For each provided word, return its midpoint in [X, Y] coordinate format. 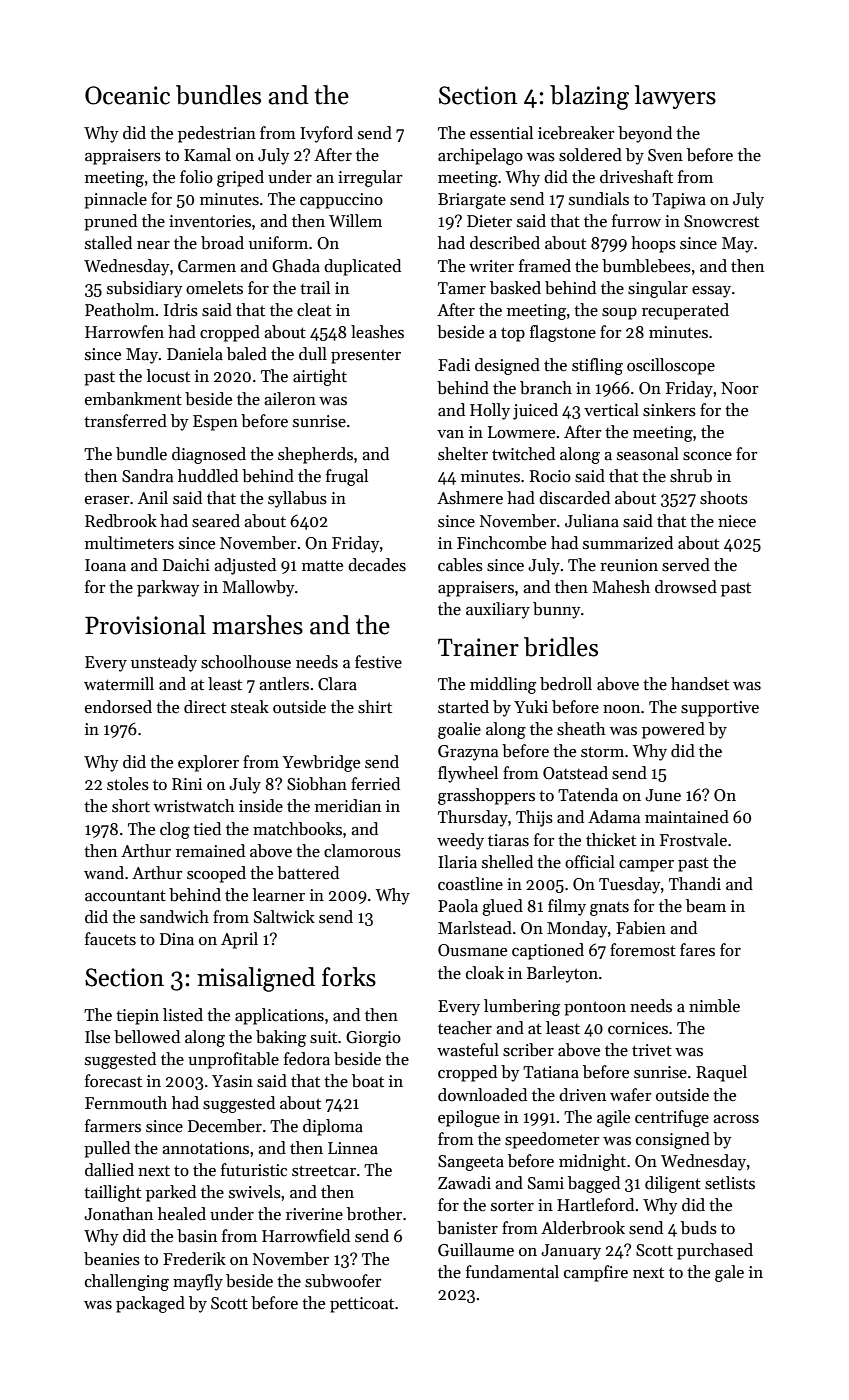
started [463, 707]
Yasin [232, 1081]
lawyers [675, 97]
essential [501, 133]
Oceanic [127, 95]
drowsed [686, 587]
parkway [168, 588]
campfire [596, 1273]
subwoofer [343, 1281]
